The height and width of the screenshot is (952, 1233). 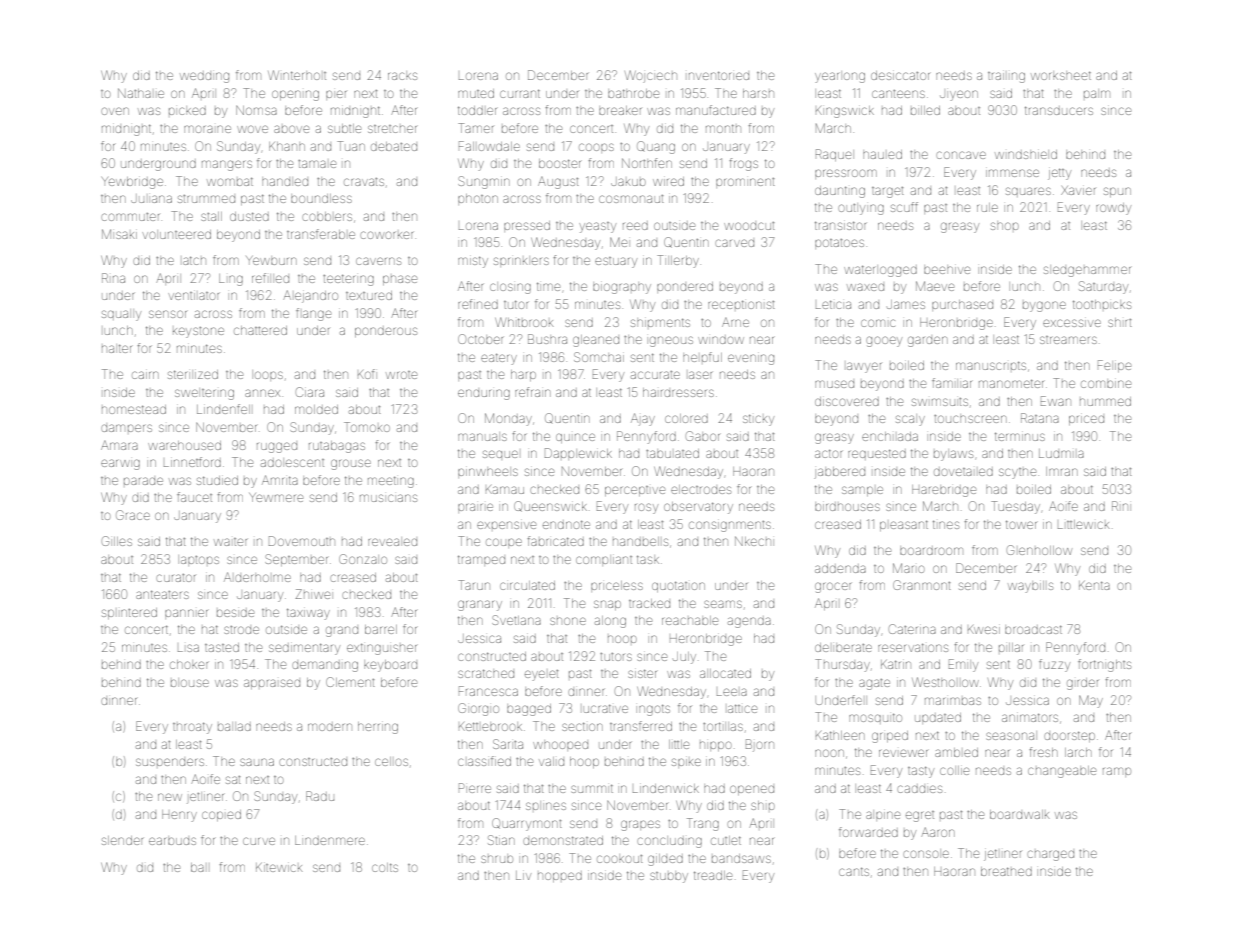 What do you see at coordinates (1021, 524) in the screenshot?
I see `tower` at bounding box center [1021, 524].
